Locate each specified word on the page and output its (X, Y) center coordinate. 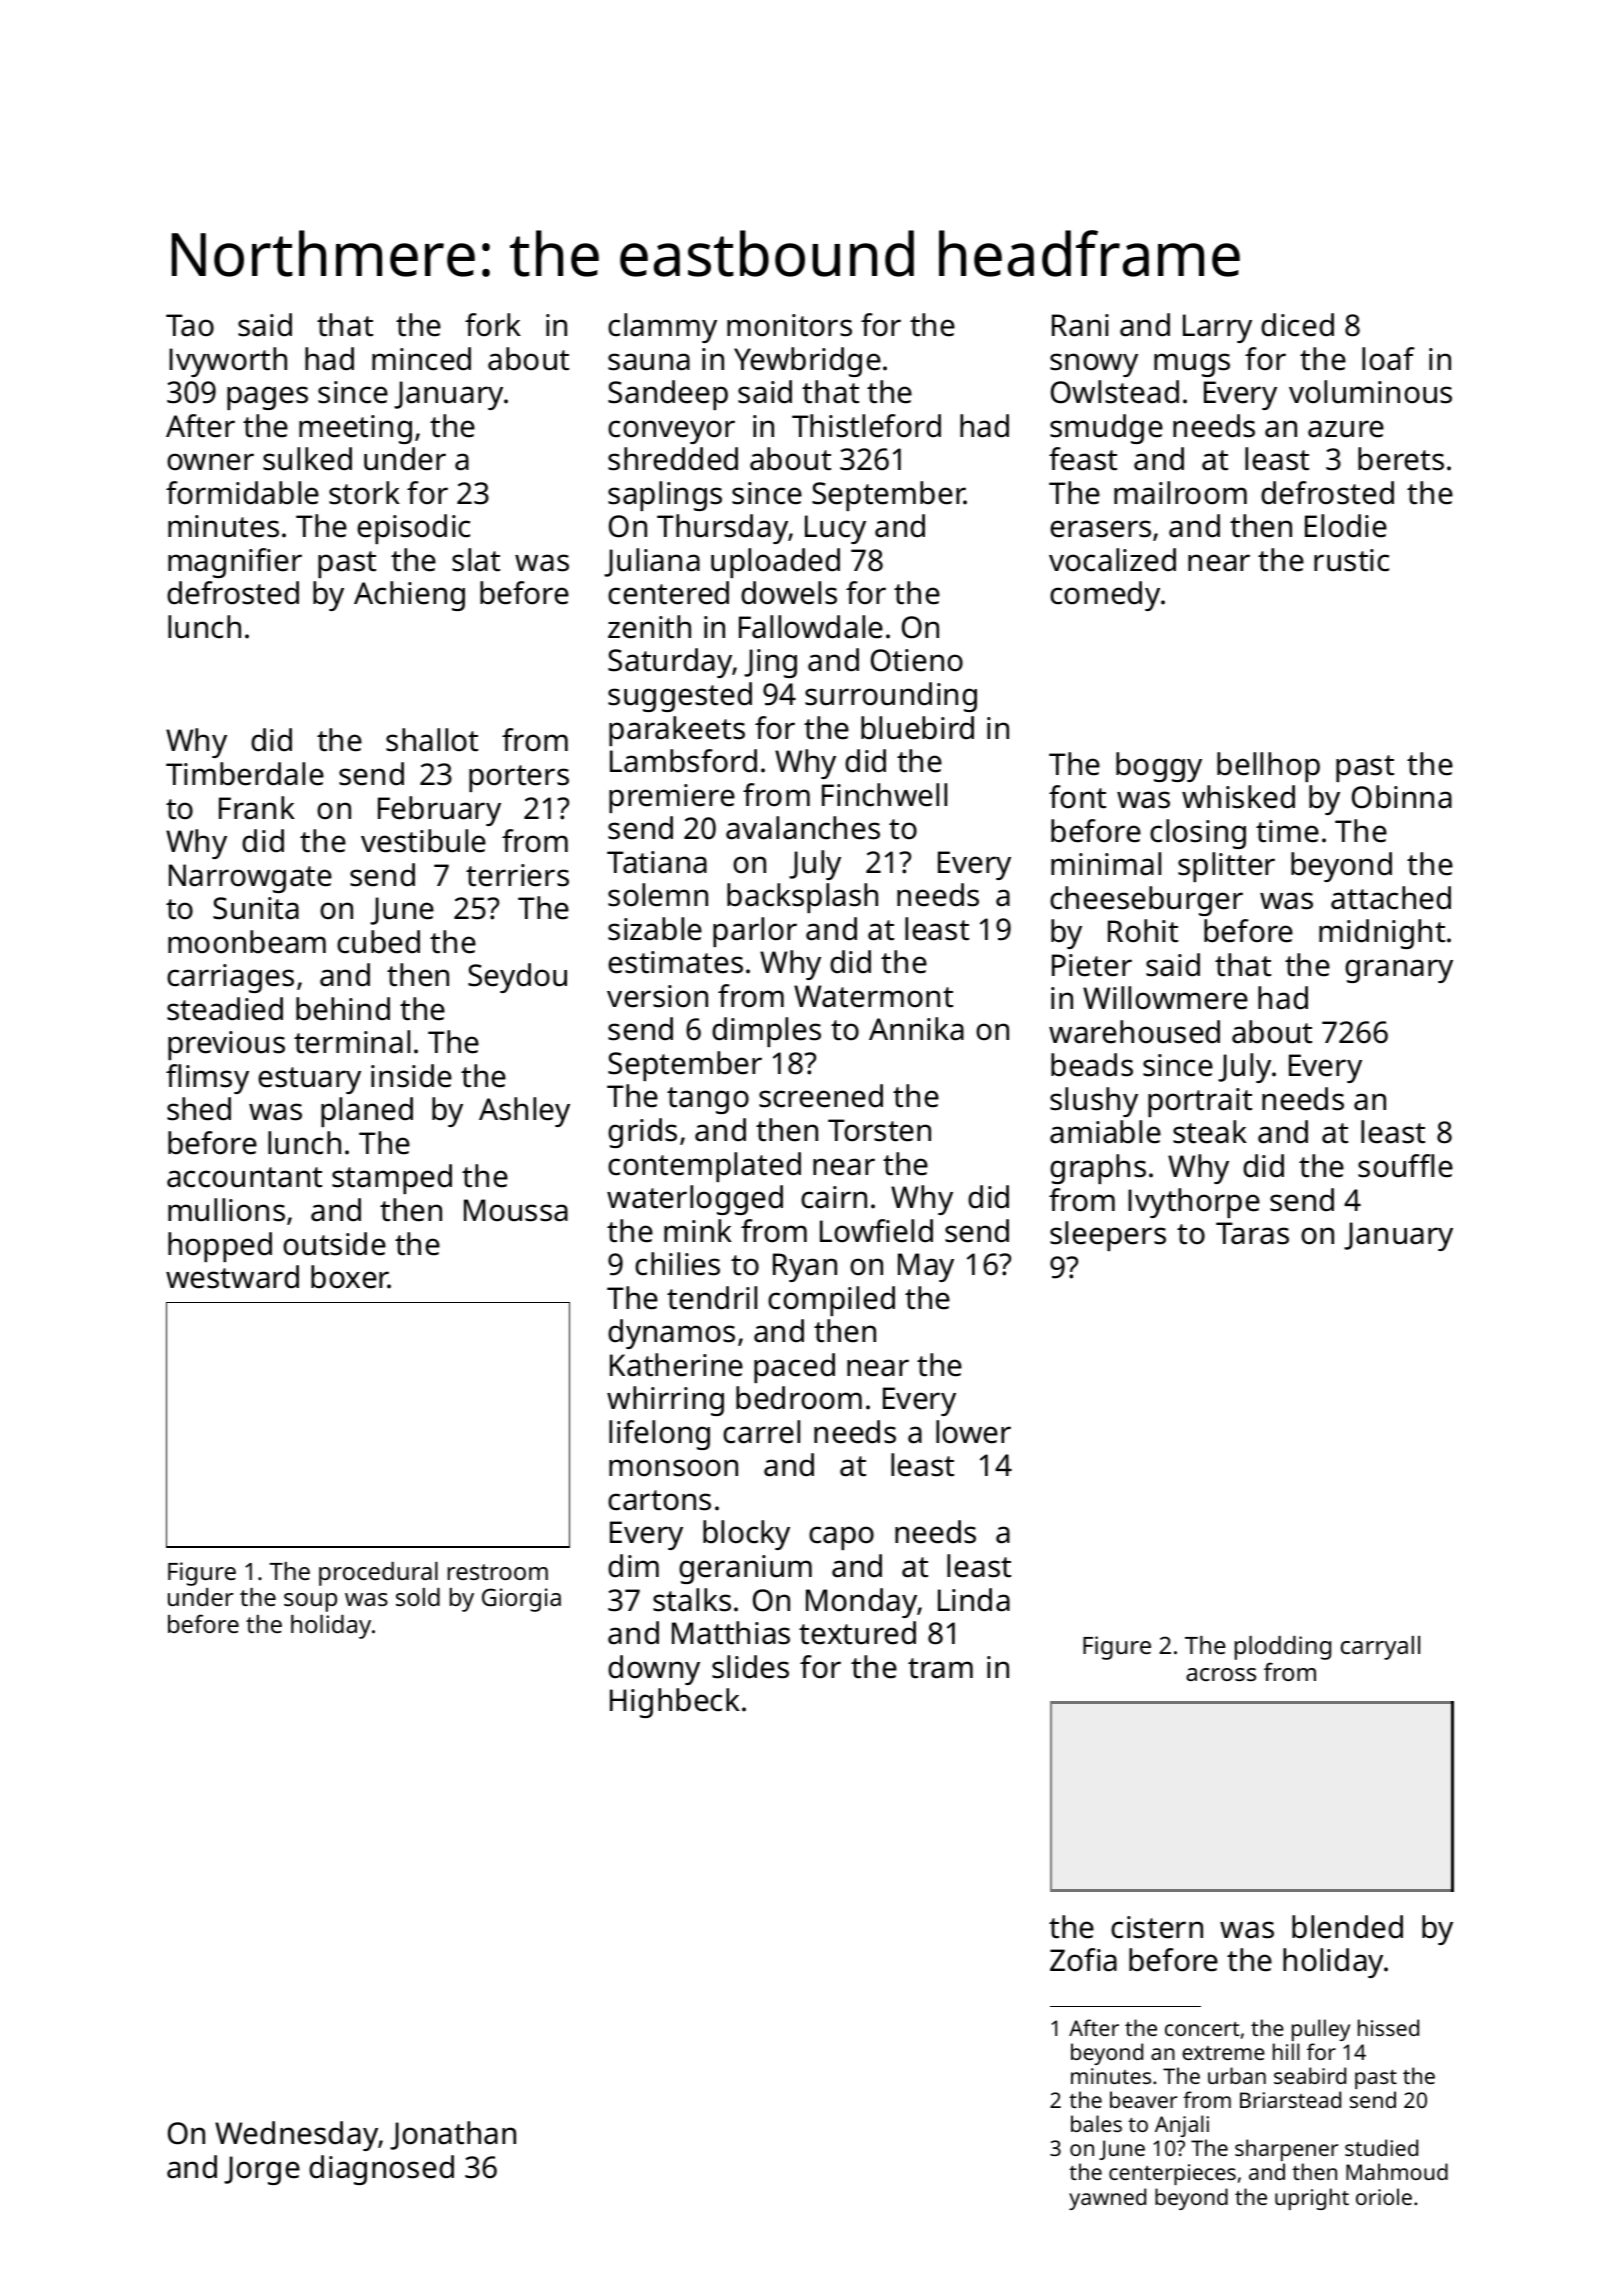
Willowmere (1165, 998)
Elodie (1346, 526)
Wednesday (296, 2136)
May (926, 1267)
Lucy (835, 529)
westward (232, 1277)
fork (493, 325)
